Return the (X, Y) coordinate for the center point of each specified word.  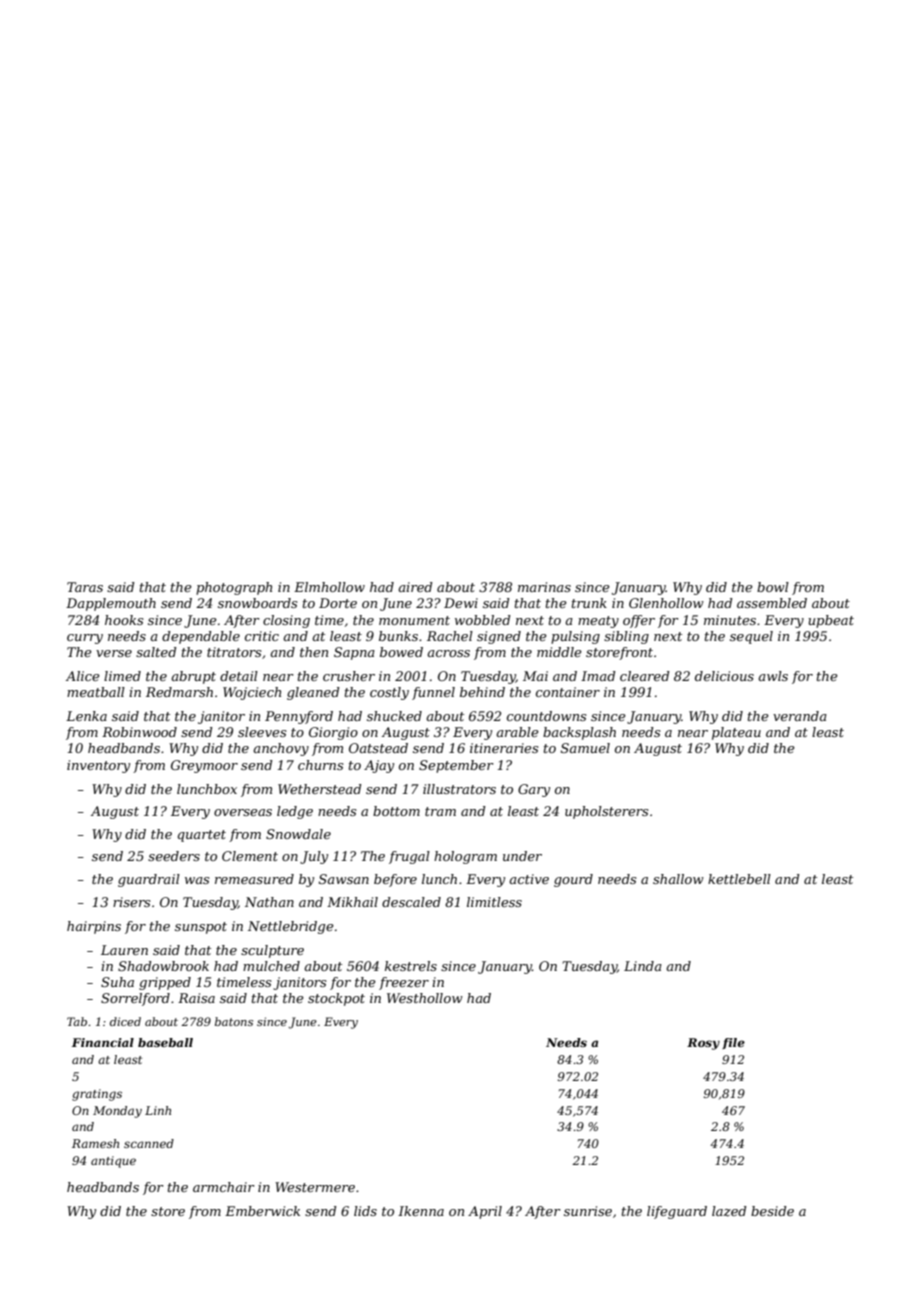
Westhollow (425, 998)
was (197, 880)
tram (440, 811)
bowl (773, 587)
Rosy (703, 1044)
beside (772, 1211)
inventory (98, 766)
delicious (724, 676)
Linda (643, 966)
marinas (544, 587)
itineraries (504, 748)
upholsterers (606, 812)
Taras (85, 587)
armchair (224, 1187)
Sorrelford (135, 999)
